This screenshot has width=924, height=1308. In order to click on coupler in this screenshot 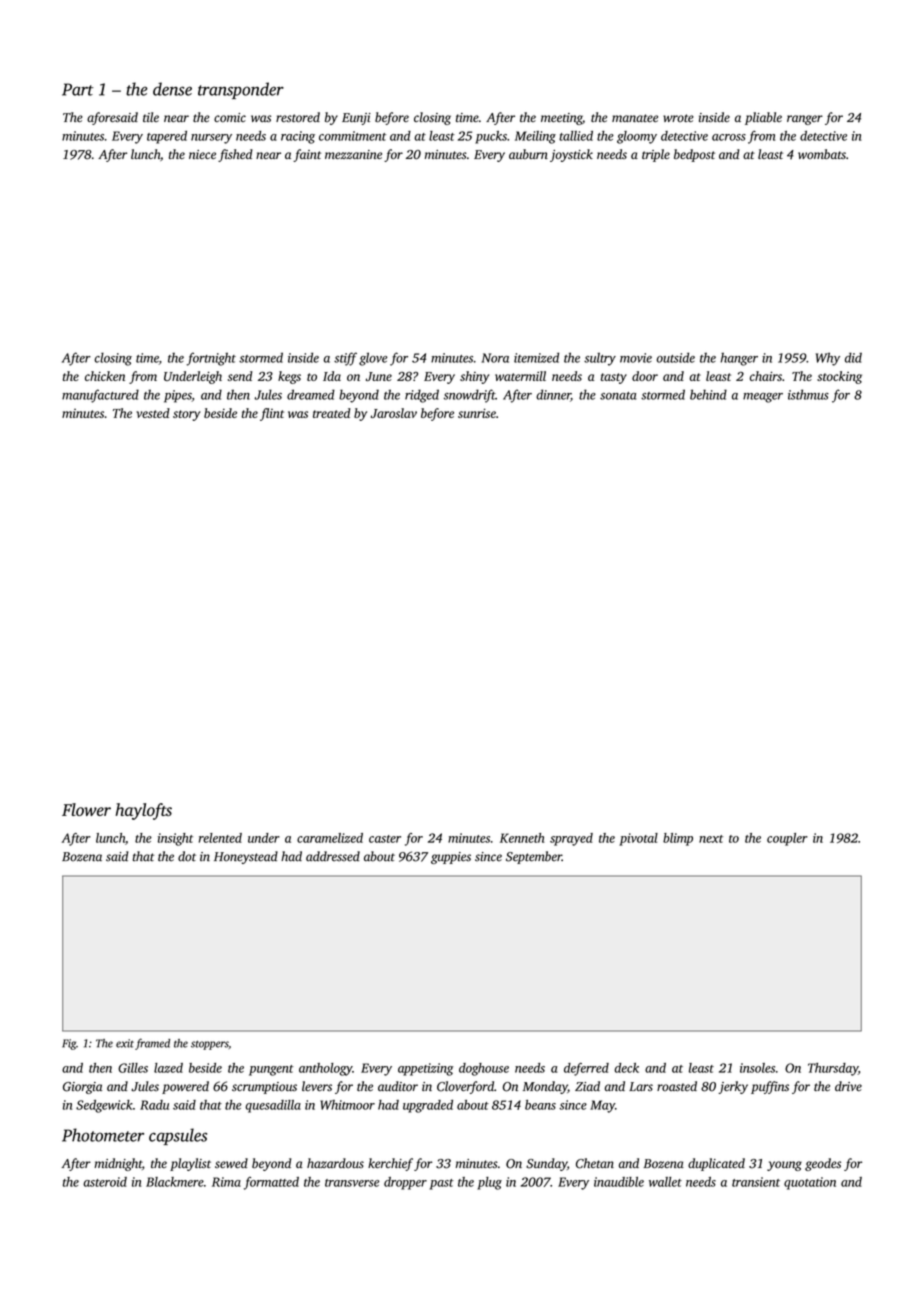, I will do `click(787, 839)`.
